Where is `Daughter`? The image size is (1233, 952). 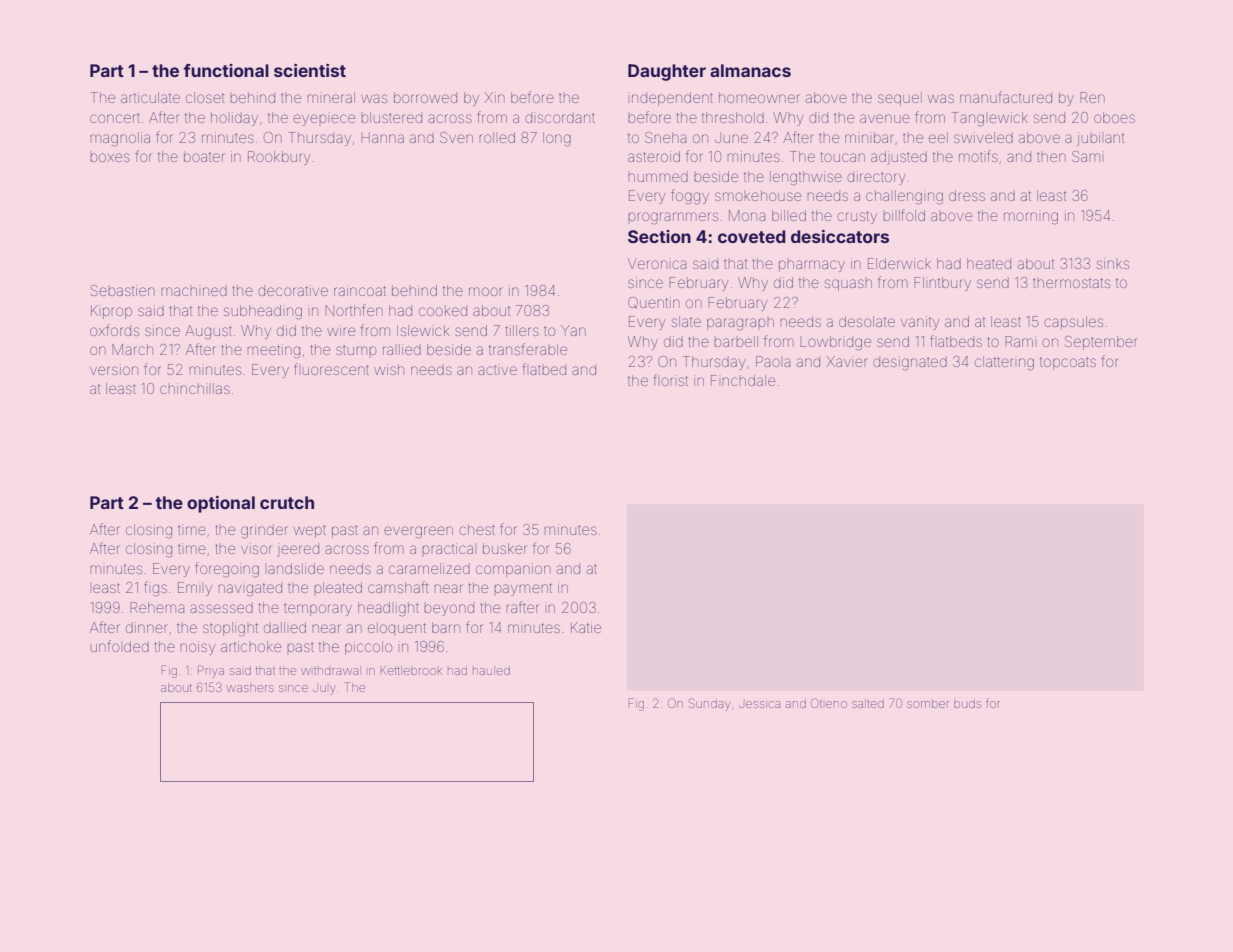 Daughter is located at coordinates (667, 72).
